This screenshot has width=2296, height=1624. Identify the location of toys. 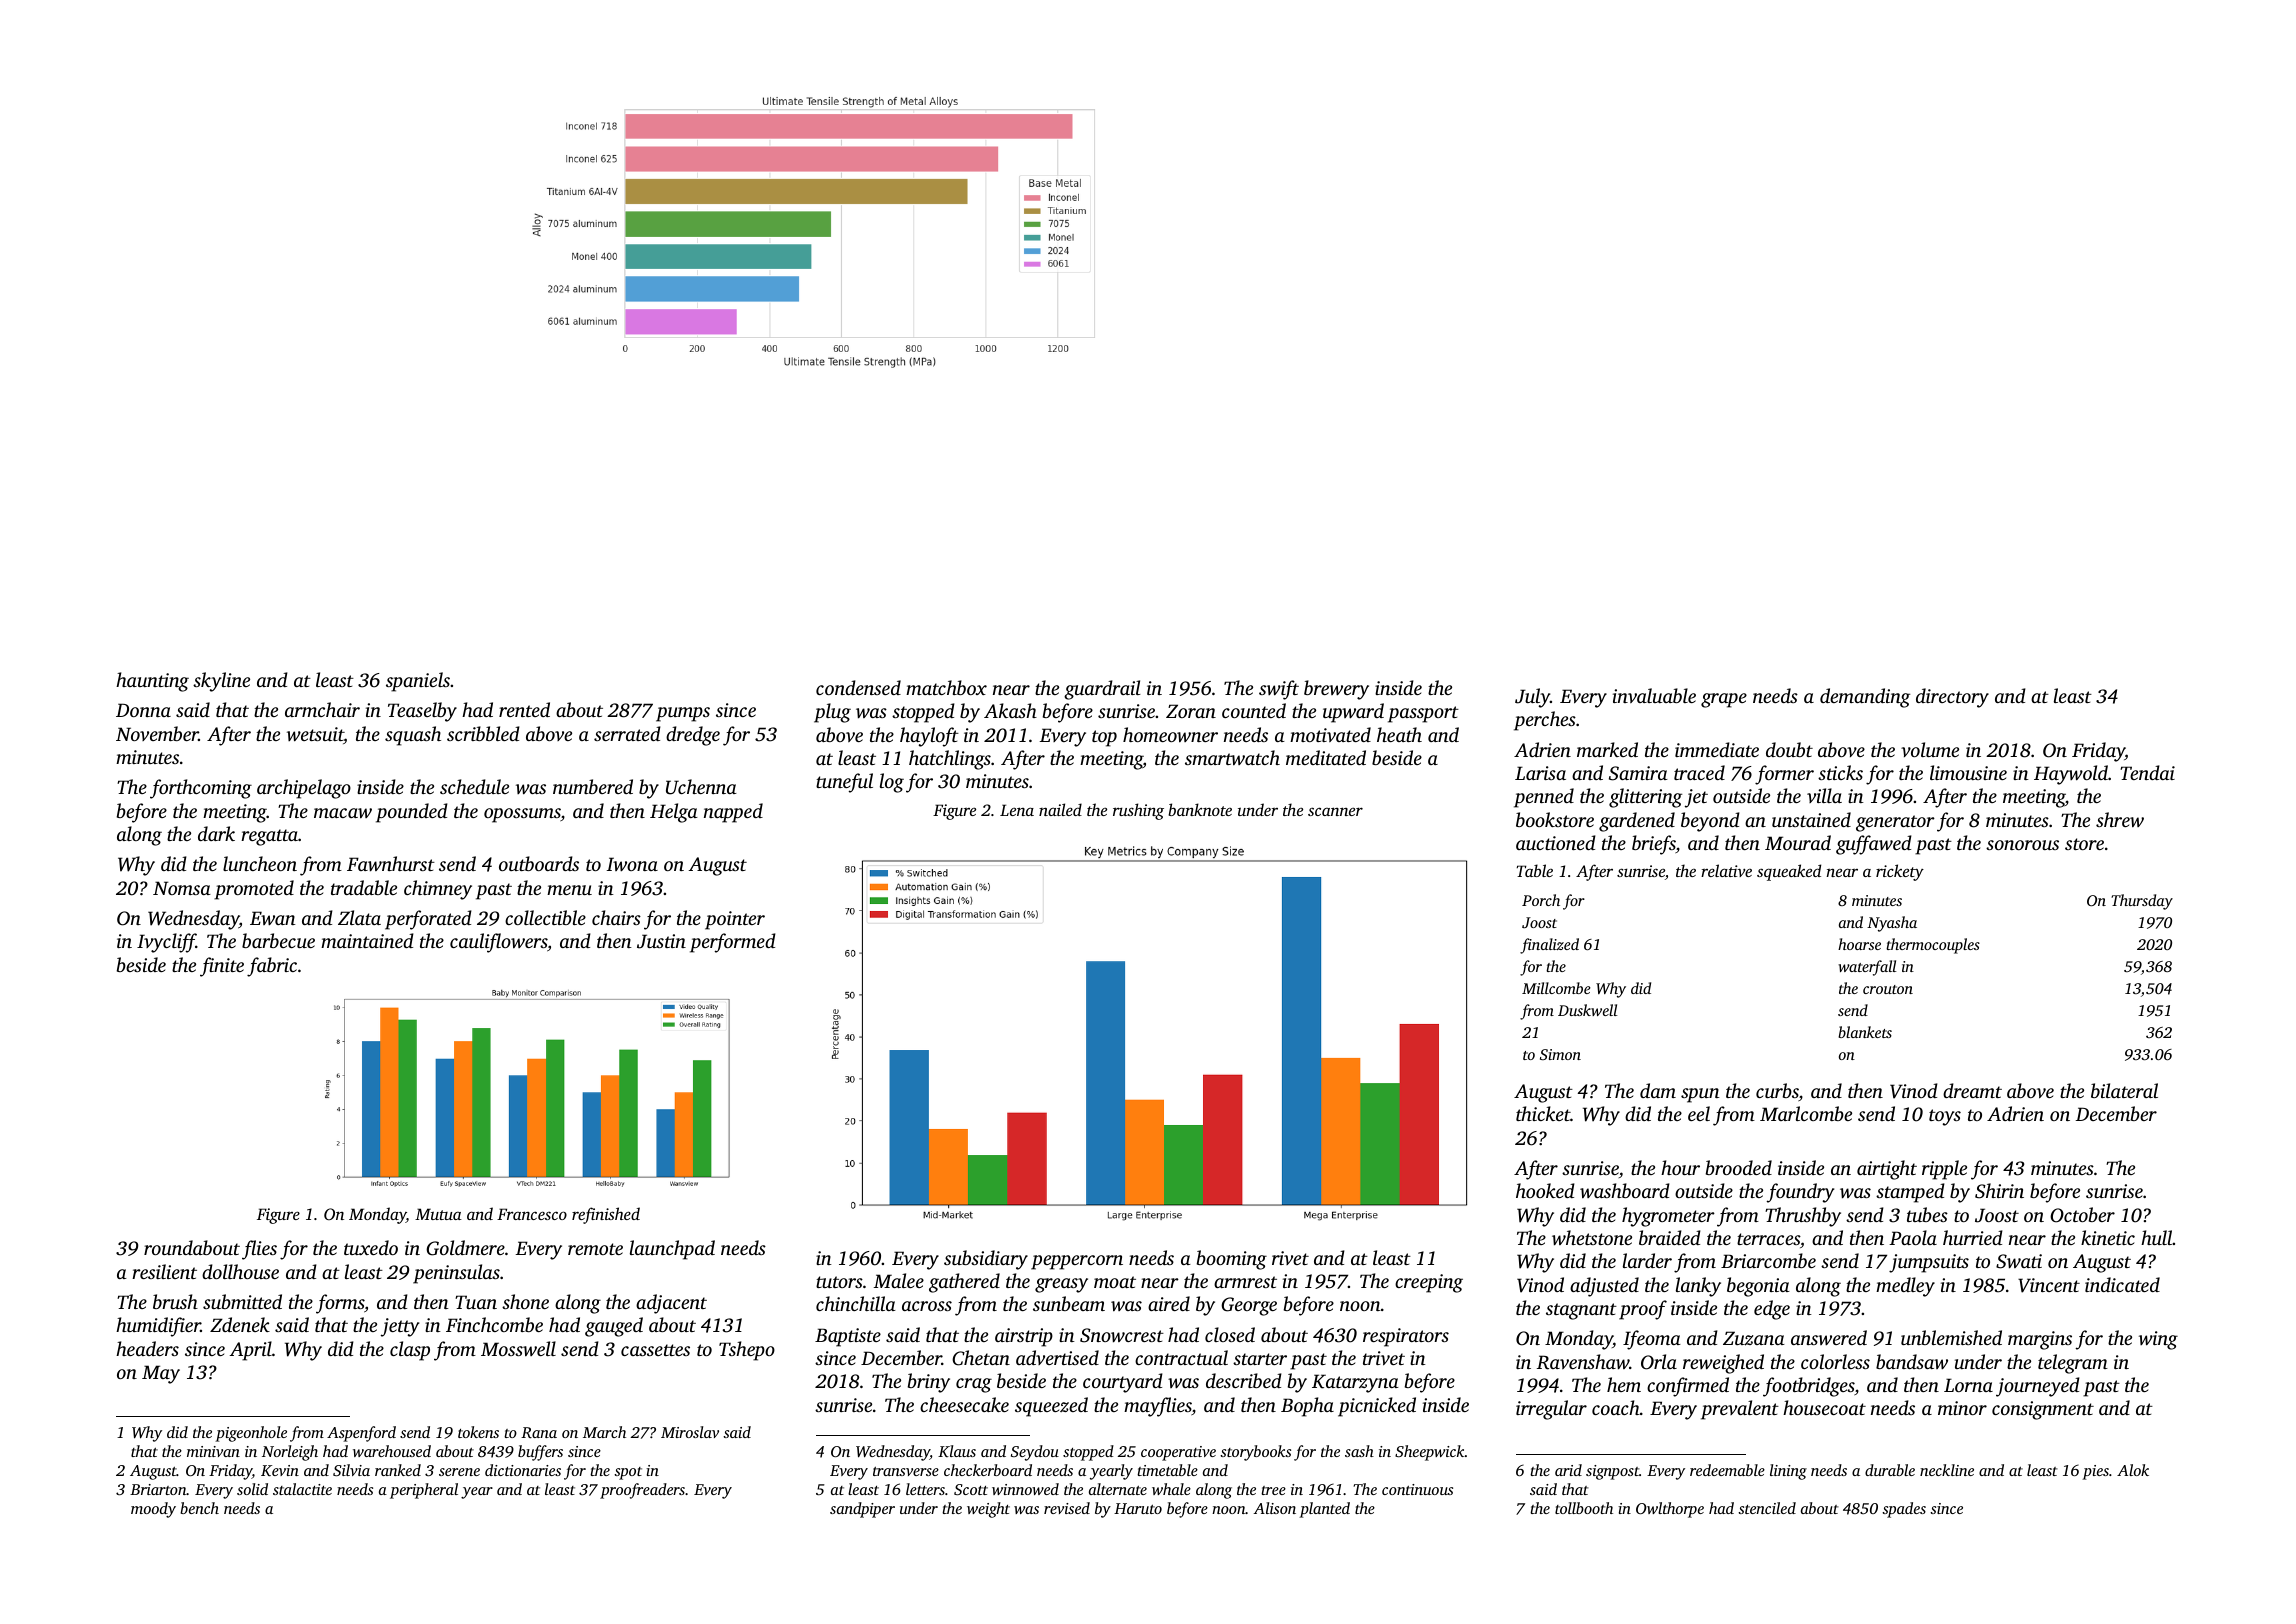
(1945, 1117).
